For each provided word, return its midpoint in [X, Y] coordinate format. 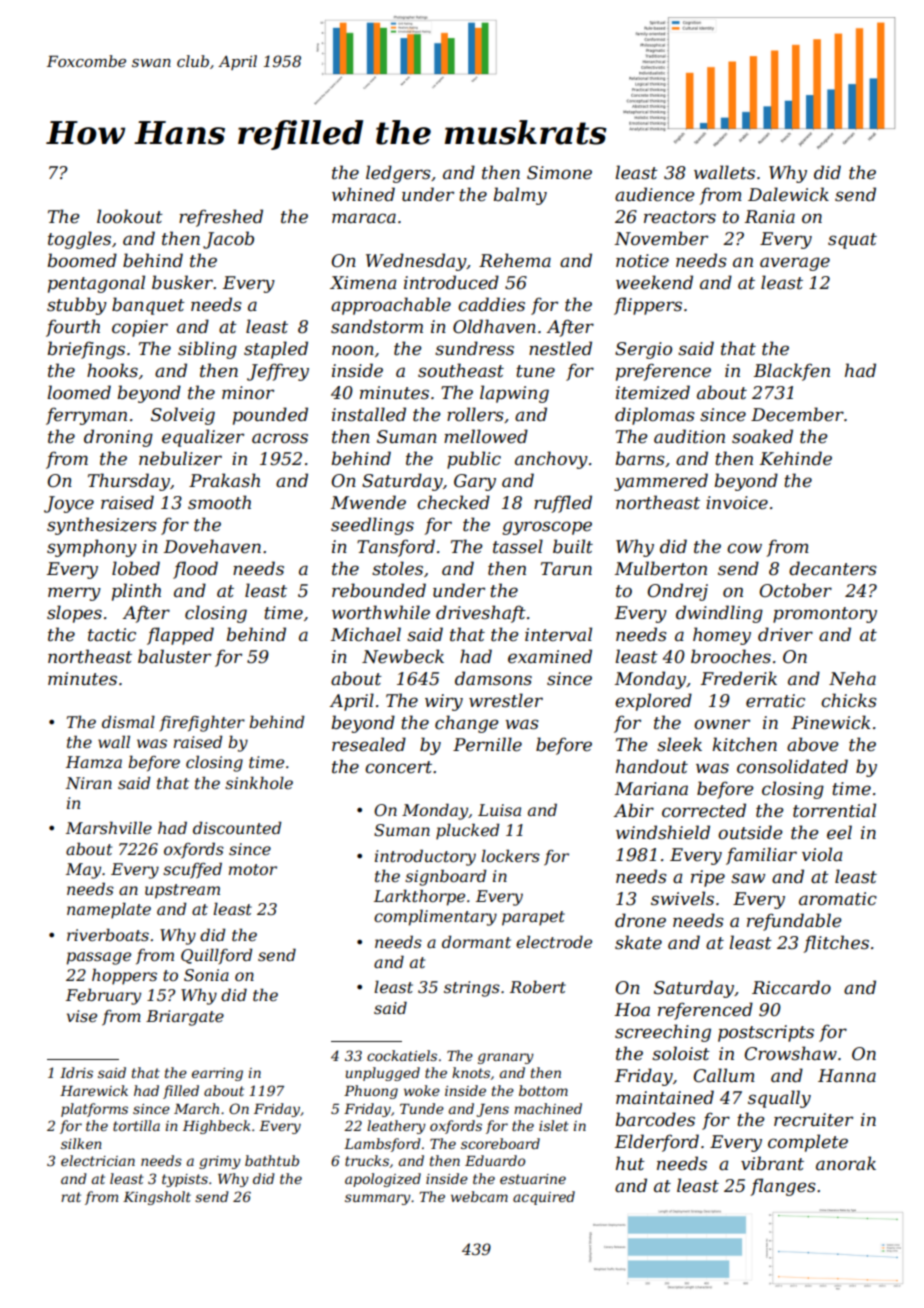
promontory [825, 615]
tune [535, 371]
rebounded [379, 590]
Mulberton [661, 568]
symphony [92, 548]
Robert [538, 986]
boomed [82, 260]
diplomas [654, 416]
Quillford [217, 956]
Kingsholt [157, 1198]
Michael [366, 634]
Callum [724, 1075]
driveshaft [481, 614]
